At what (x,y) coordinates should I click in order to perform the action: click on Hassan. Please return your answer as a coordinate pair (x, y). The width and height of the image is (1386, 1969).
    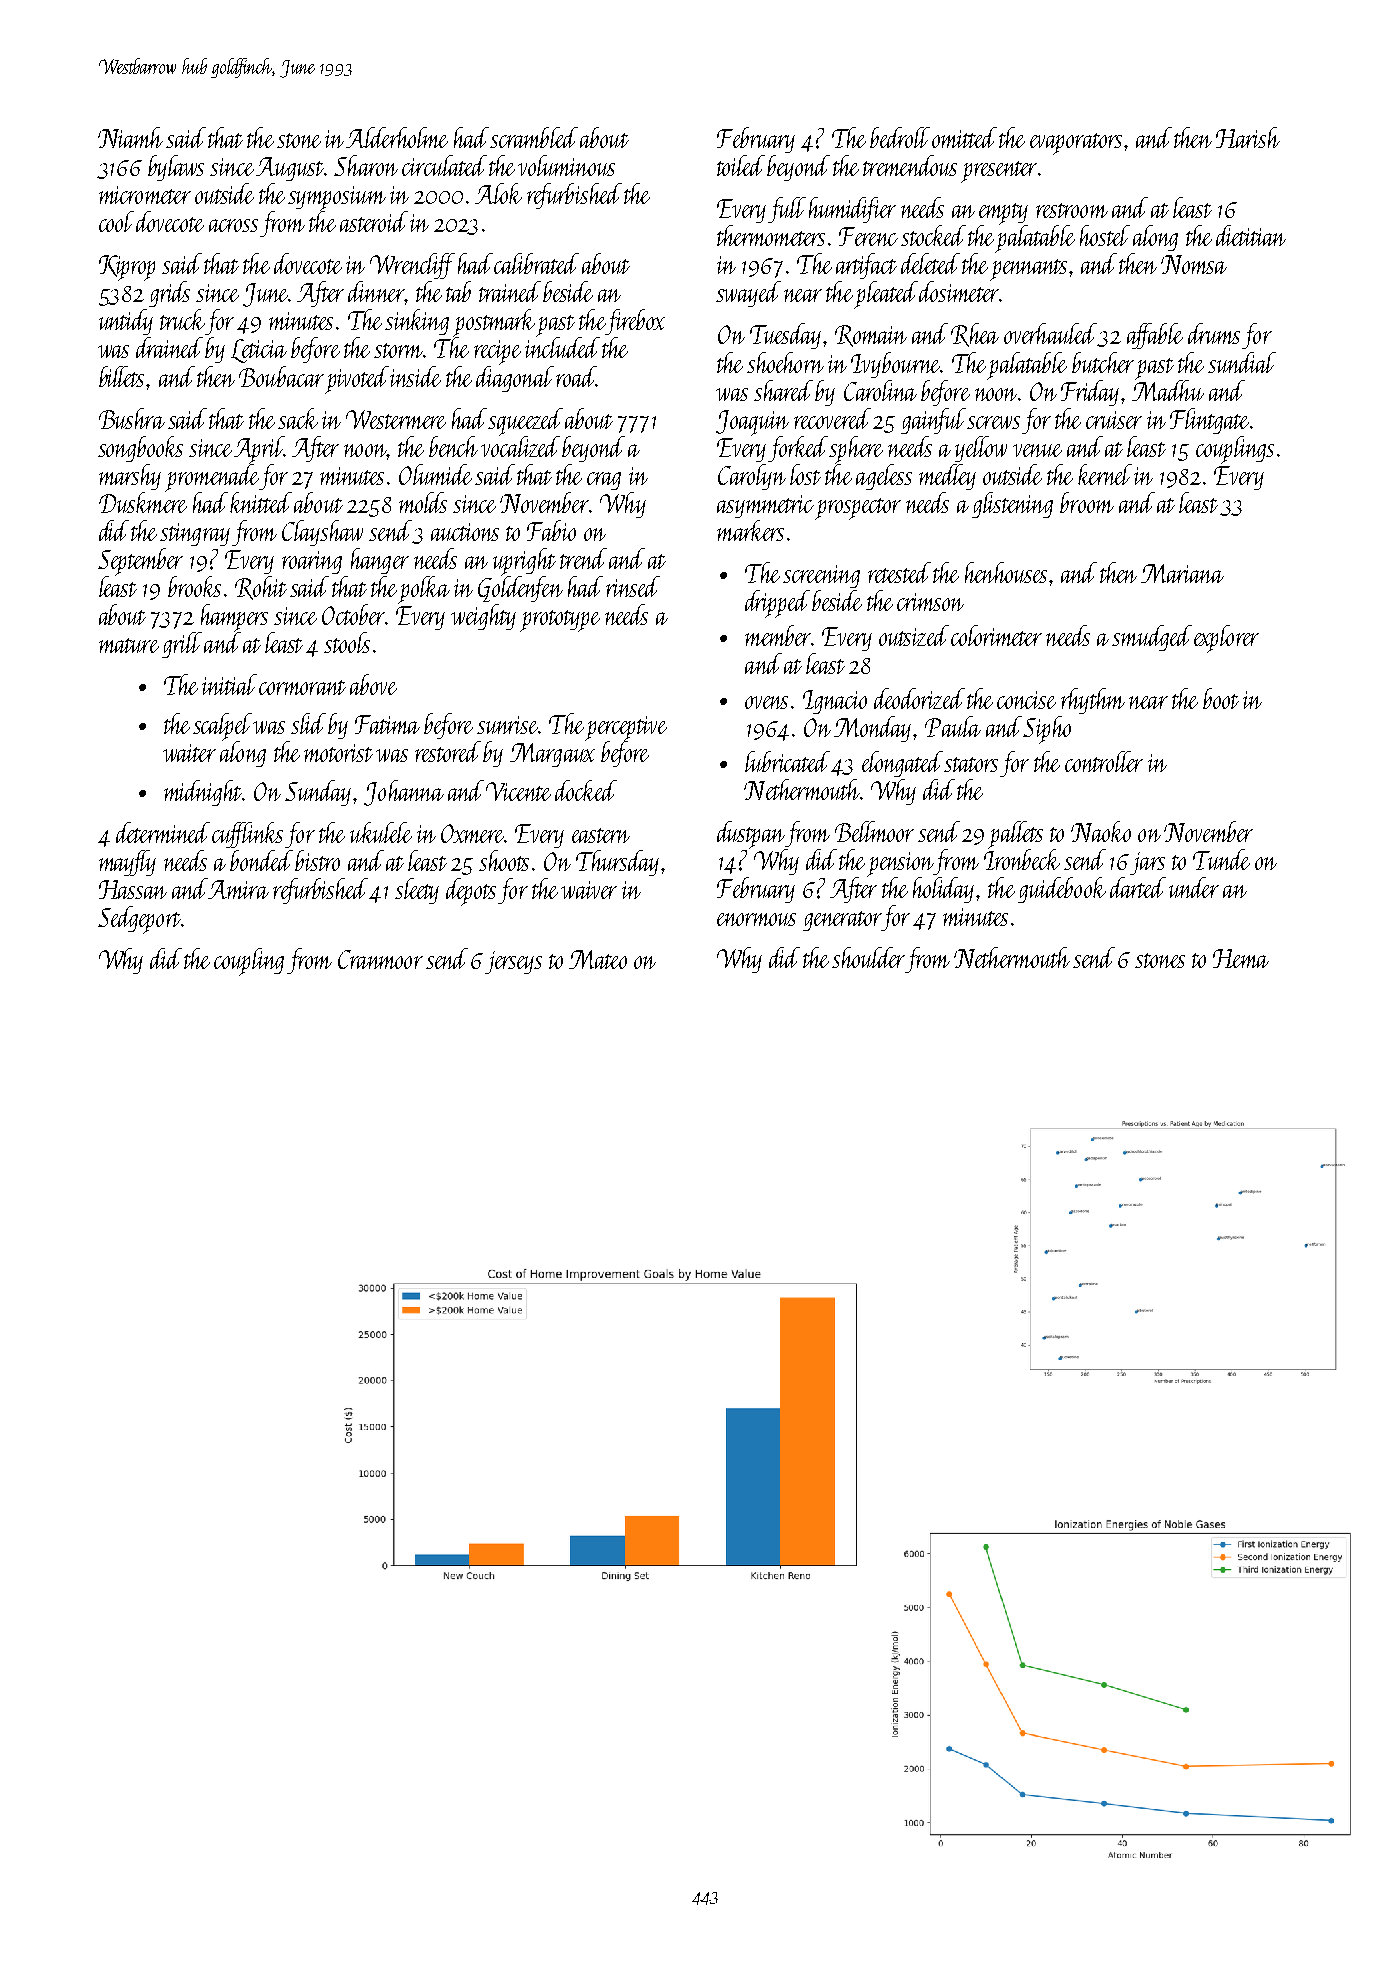
    Looking at the image, I should click on (133, 889).
